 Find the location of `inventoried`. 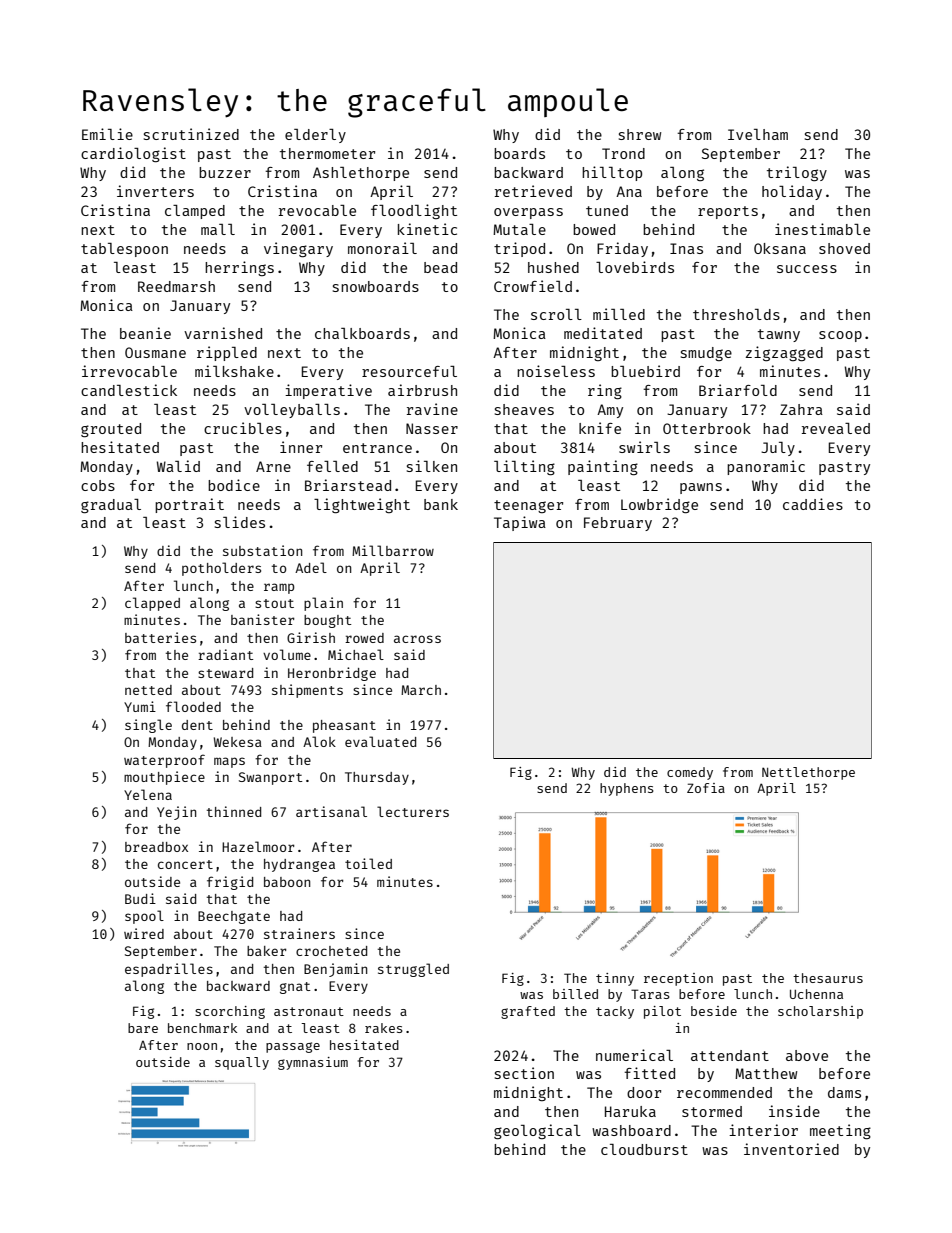

inventoried is located at coordinates (791, 1149).
